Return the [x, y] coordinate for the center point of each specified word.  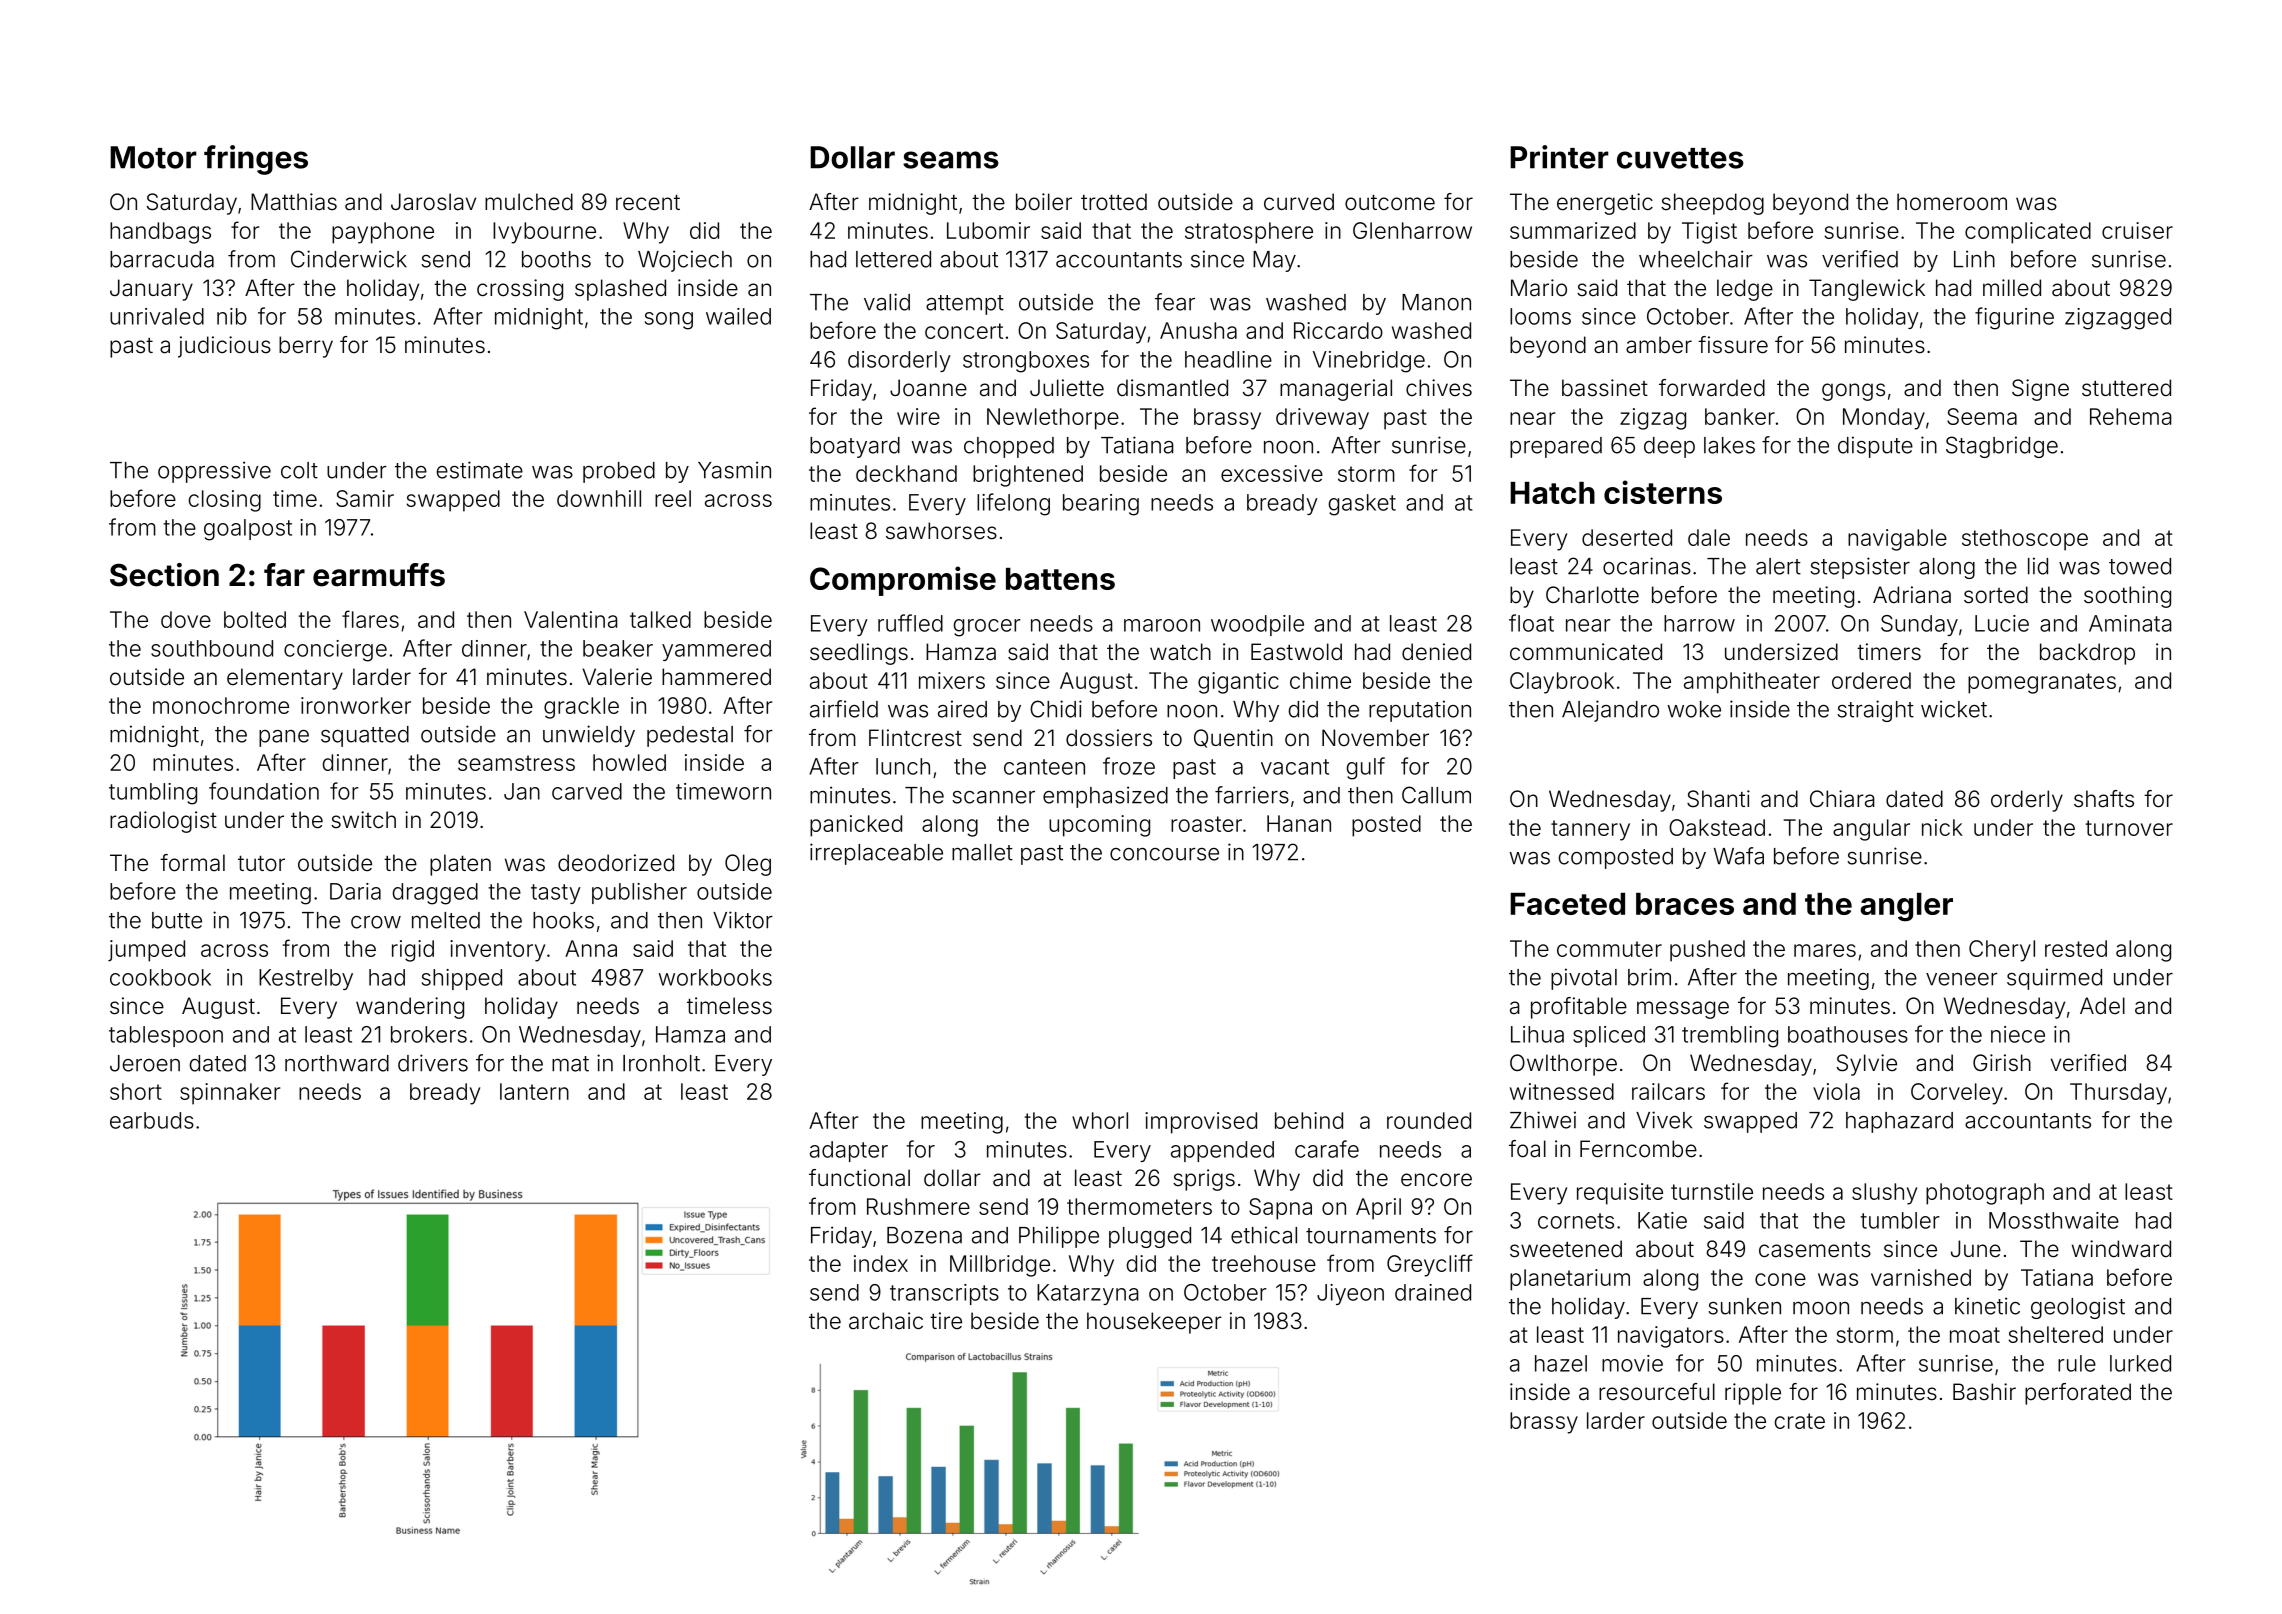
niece [2018, 1034]
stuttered [2126, 388]
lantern [534, 1091]
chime [1320, 680]
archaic [886, 1321]
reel [673, 498]
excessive [1272, 473]
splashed [620, 290]
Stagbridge [2002, 447]
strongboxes [1026, 362]
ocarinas [1647, 566]
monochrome [221, 705]
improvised [1201, 1123]
